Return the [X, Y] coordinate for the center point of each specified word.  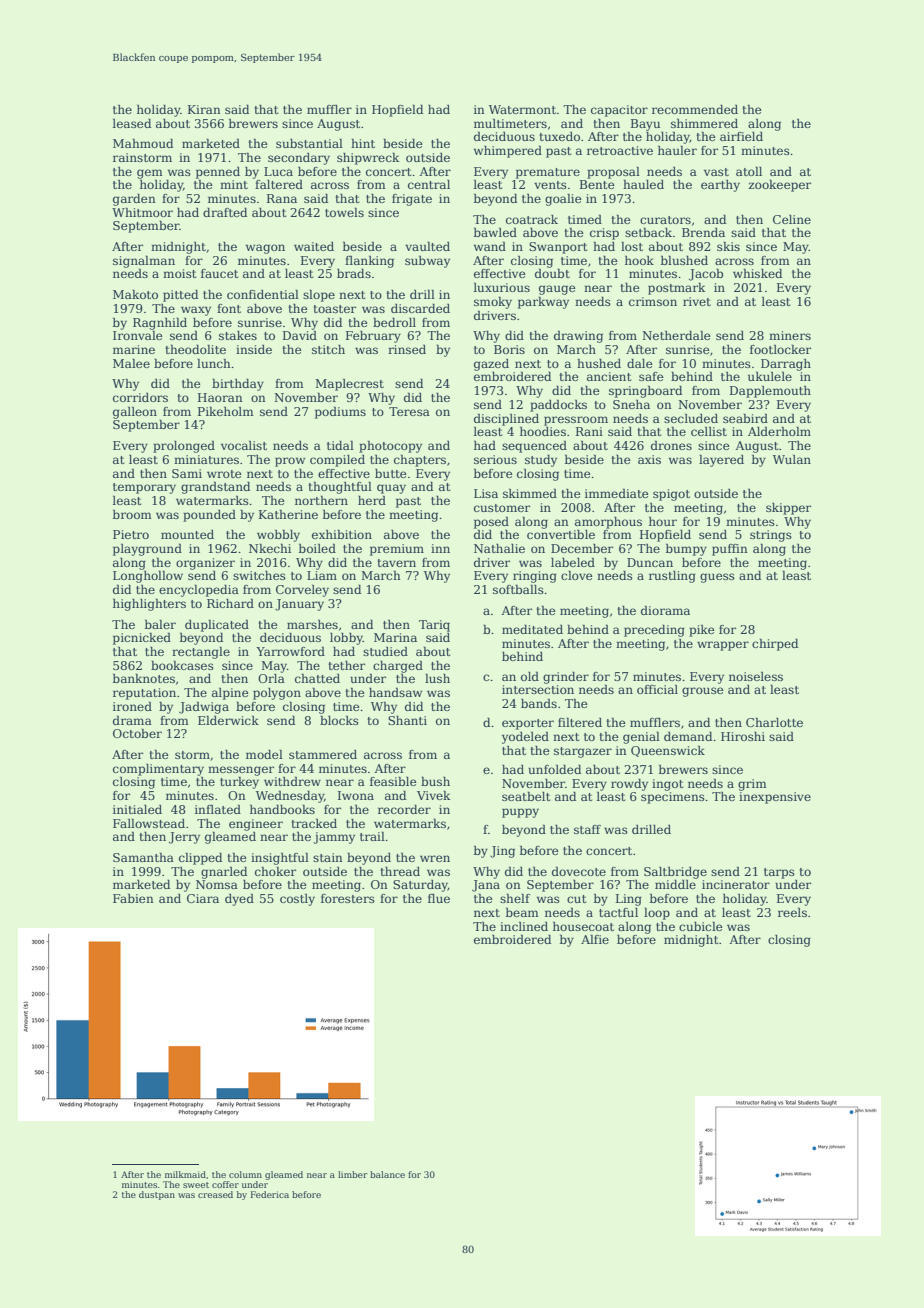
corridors [140, 397]
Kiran [204, 109]
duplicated [217, 625]
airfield [741, 136]
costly [297, 900]
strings [771, 536]
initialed [137, 809]
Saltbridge [675, 873]
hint [363, 143]
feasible [393, 781]
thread [400, 871]
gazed [491, 365]
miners [790, 335]
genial [641, 737]
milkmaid [185, 1174]
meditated [532, 629]
